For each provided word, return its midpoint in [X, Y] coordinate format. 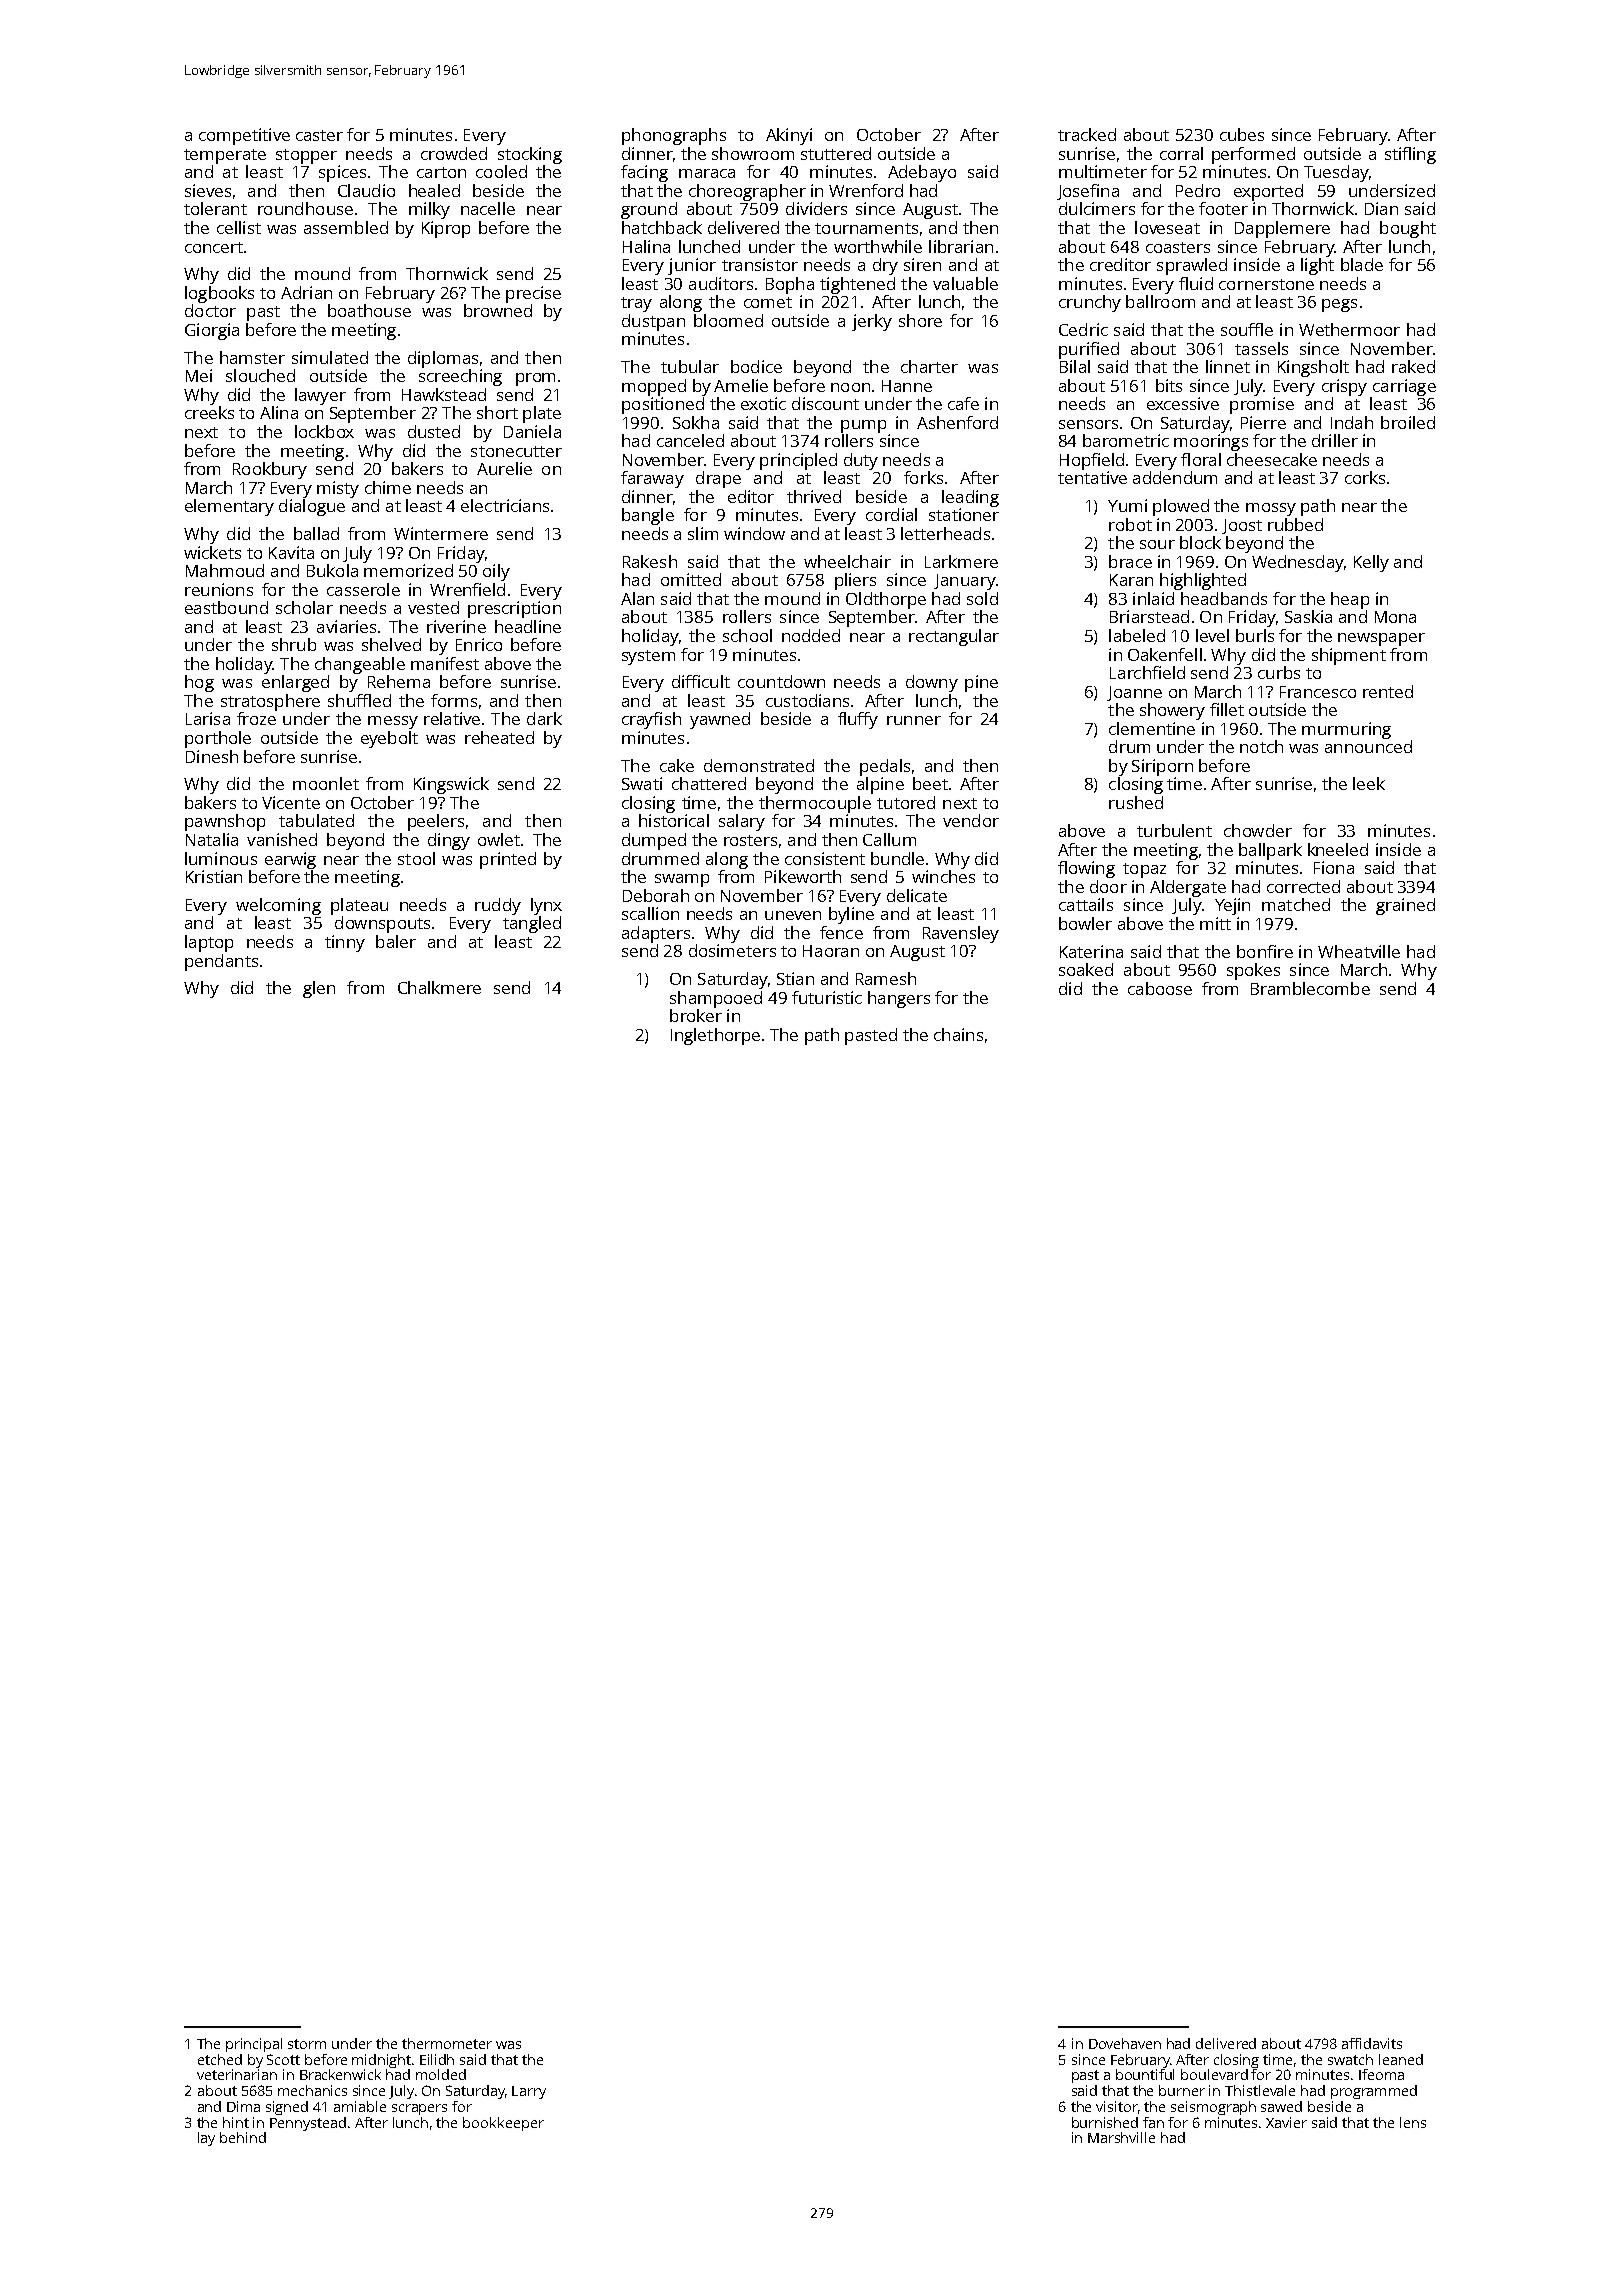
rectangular [954, 637]
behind [243, 2137]
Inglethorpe [715, 1036]
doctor [210, 310]
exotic [763, 403]
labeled [1137, 635]
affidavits [1372, 2043]
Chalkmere [439, 987]
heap [1350, 600]
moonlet [326, 783]
